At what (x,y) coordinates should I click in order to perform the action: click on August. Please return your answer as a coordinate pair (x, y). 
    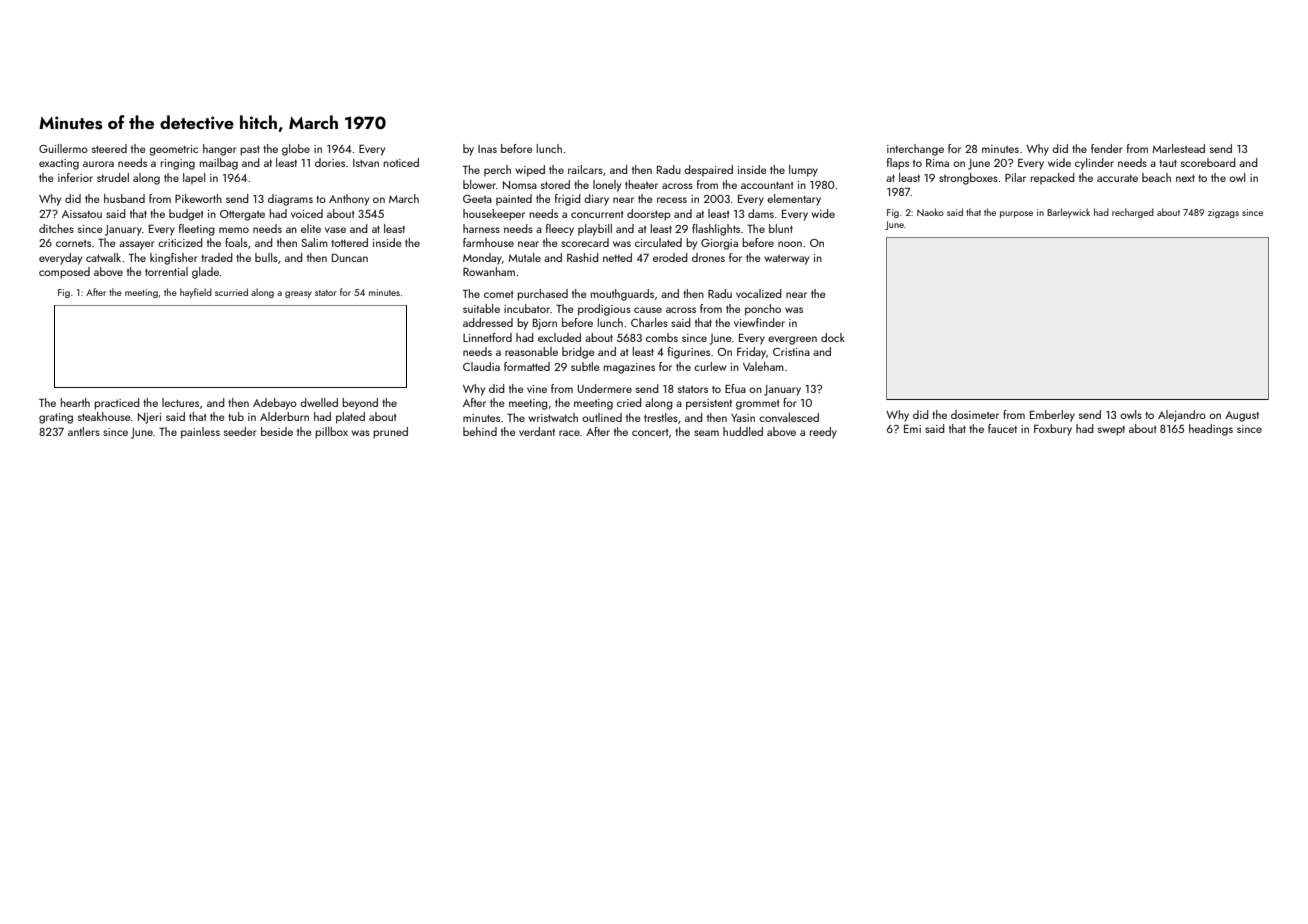
    Looking at the image, I should click on (1242, 416).
